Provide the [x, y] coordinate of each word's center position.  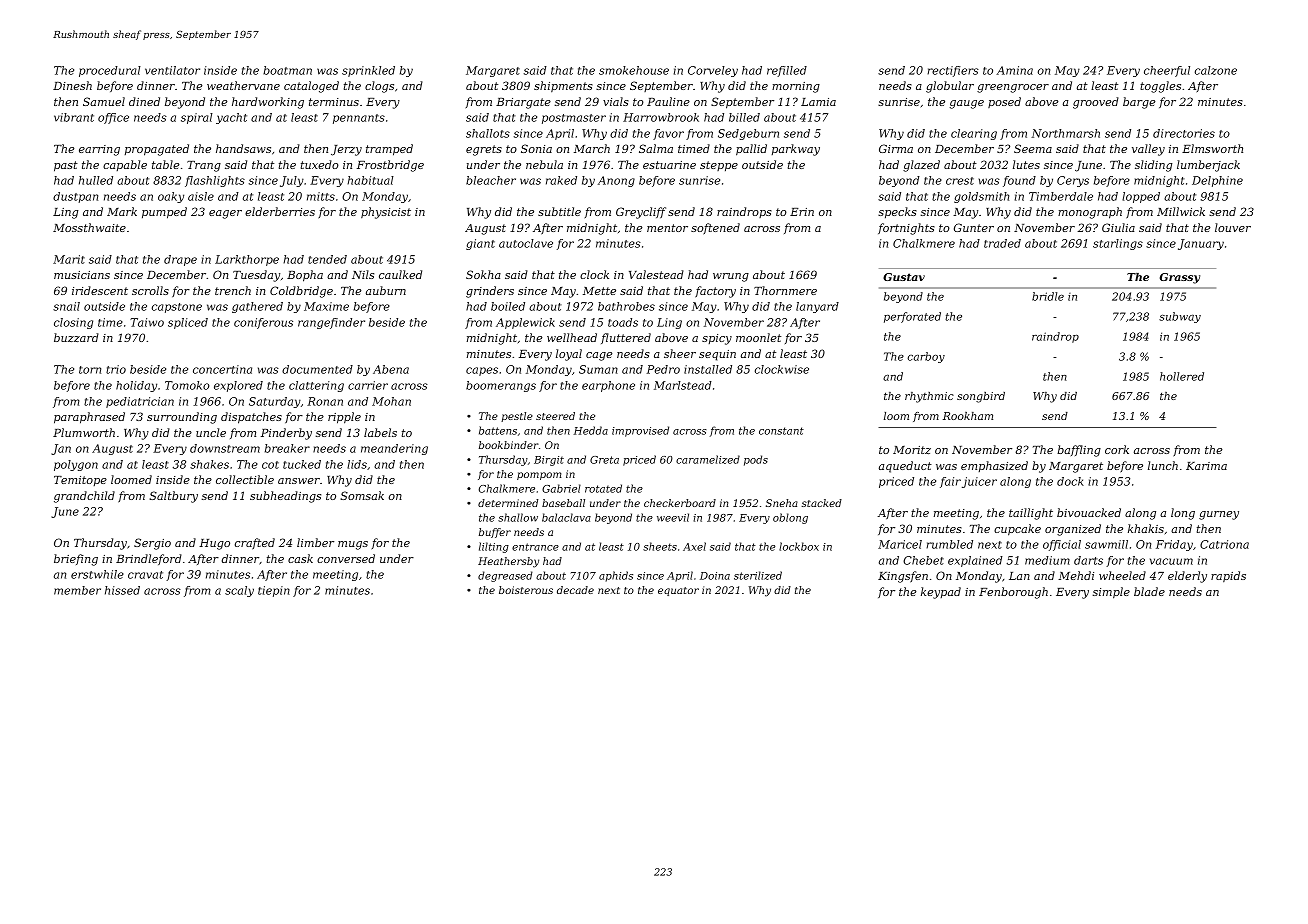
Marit [69, 259]
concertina [222, 369]
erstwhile [97, 574]
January [1201, 244]
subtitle [559, 211]
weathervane [243, 85]
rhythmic [929, 397]
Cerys [1073, 181]
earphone [608, 386]
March [592, 148]
